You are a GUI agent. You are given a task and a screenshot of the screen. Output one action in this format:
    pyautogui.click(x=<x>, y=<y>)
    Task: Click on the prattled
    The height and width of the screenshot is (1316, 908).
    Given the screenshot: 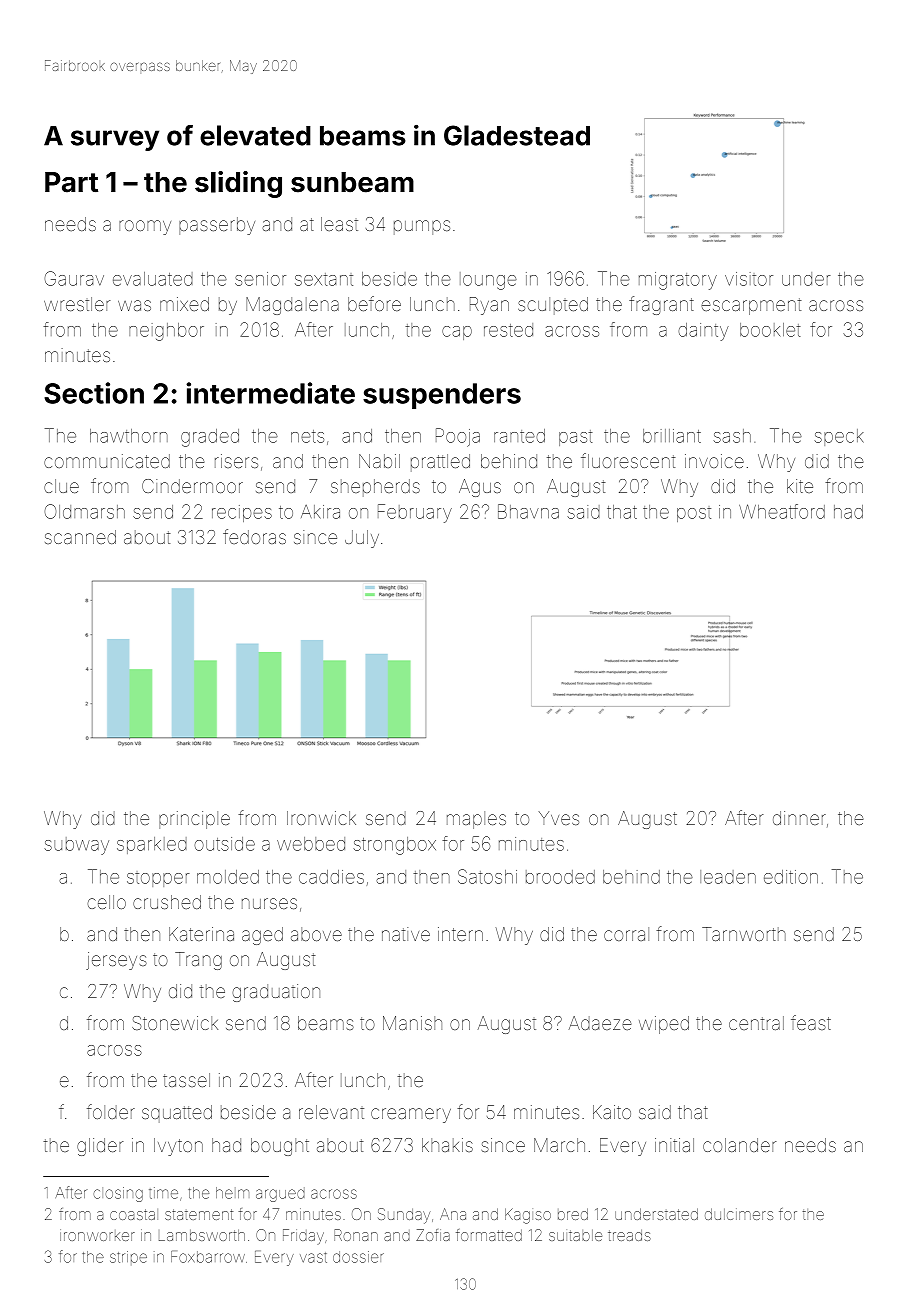 What is the action you would take?
    pyautogui.click(x=440, y=463)
